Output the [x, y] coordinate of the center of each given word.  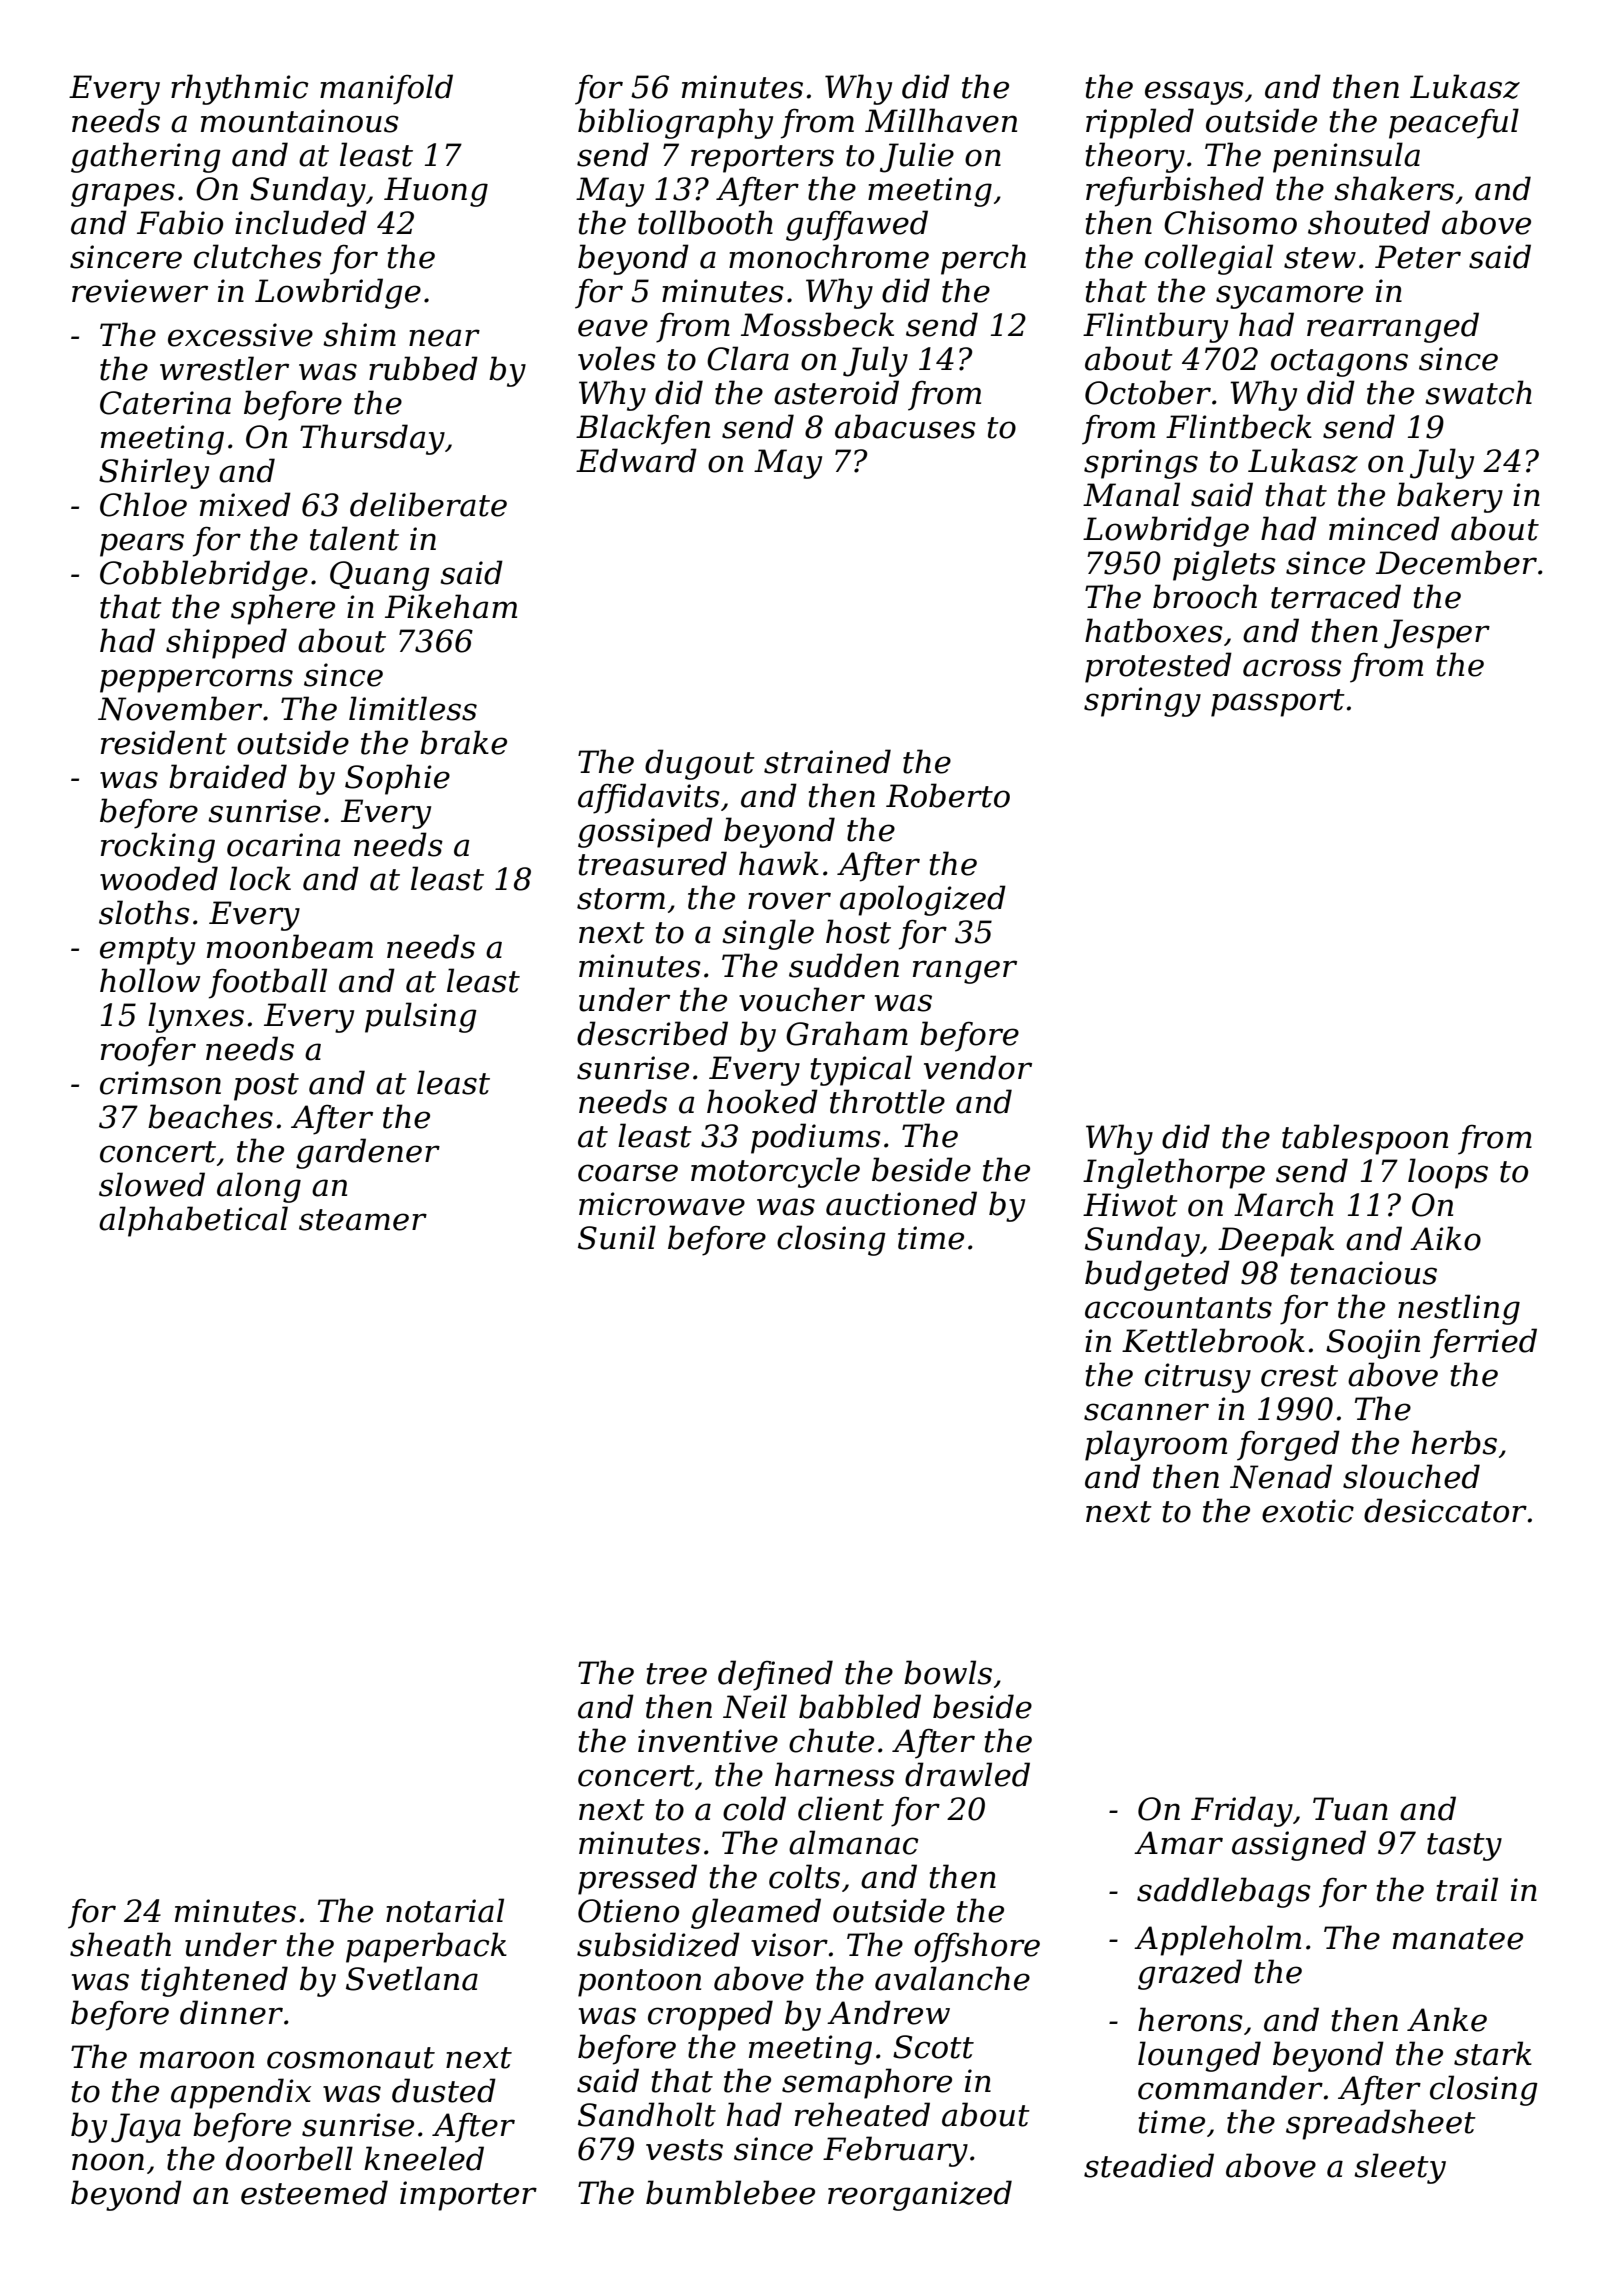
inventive [708, 1741]
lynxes [196, 1017]
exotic [1308, 1511]
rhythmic [239, 89]
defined [775, 1675]
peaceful [1454, 123]
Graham [847, 1033]
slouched [1411, 1476]
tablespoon [1365, 1139]
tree [677, 1674]
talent [354, 538]
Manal [1131, 494]
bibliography [675, 123]
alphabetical [193, 1221]
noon [108, 2162]
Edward [636, 460]
